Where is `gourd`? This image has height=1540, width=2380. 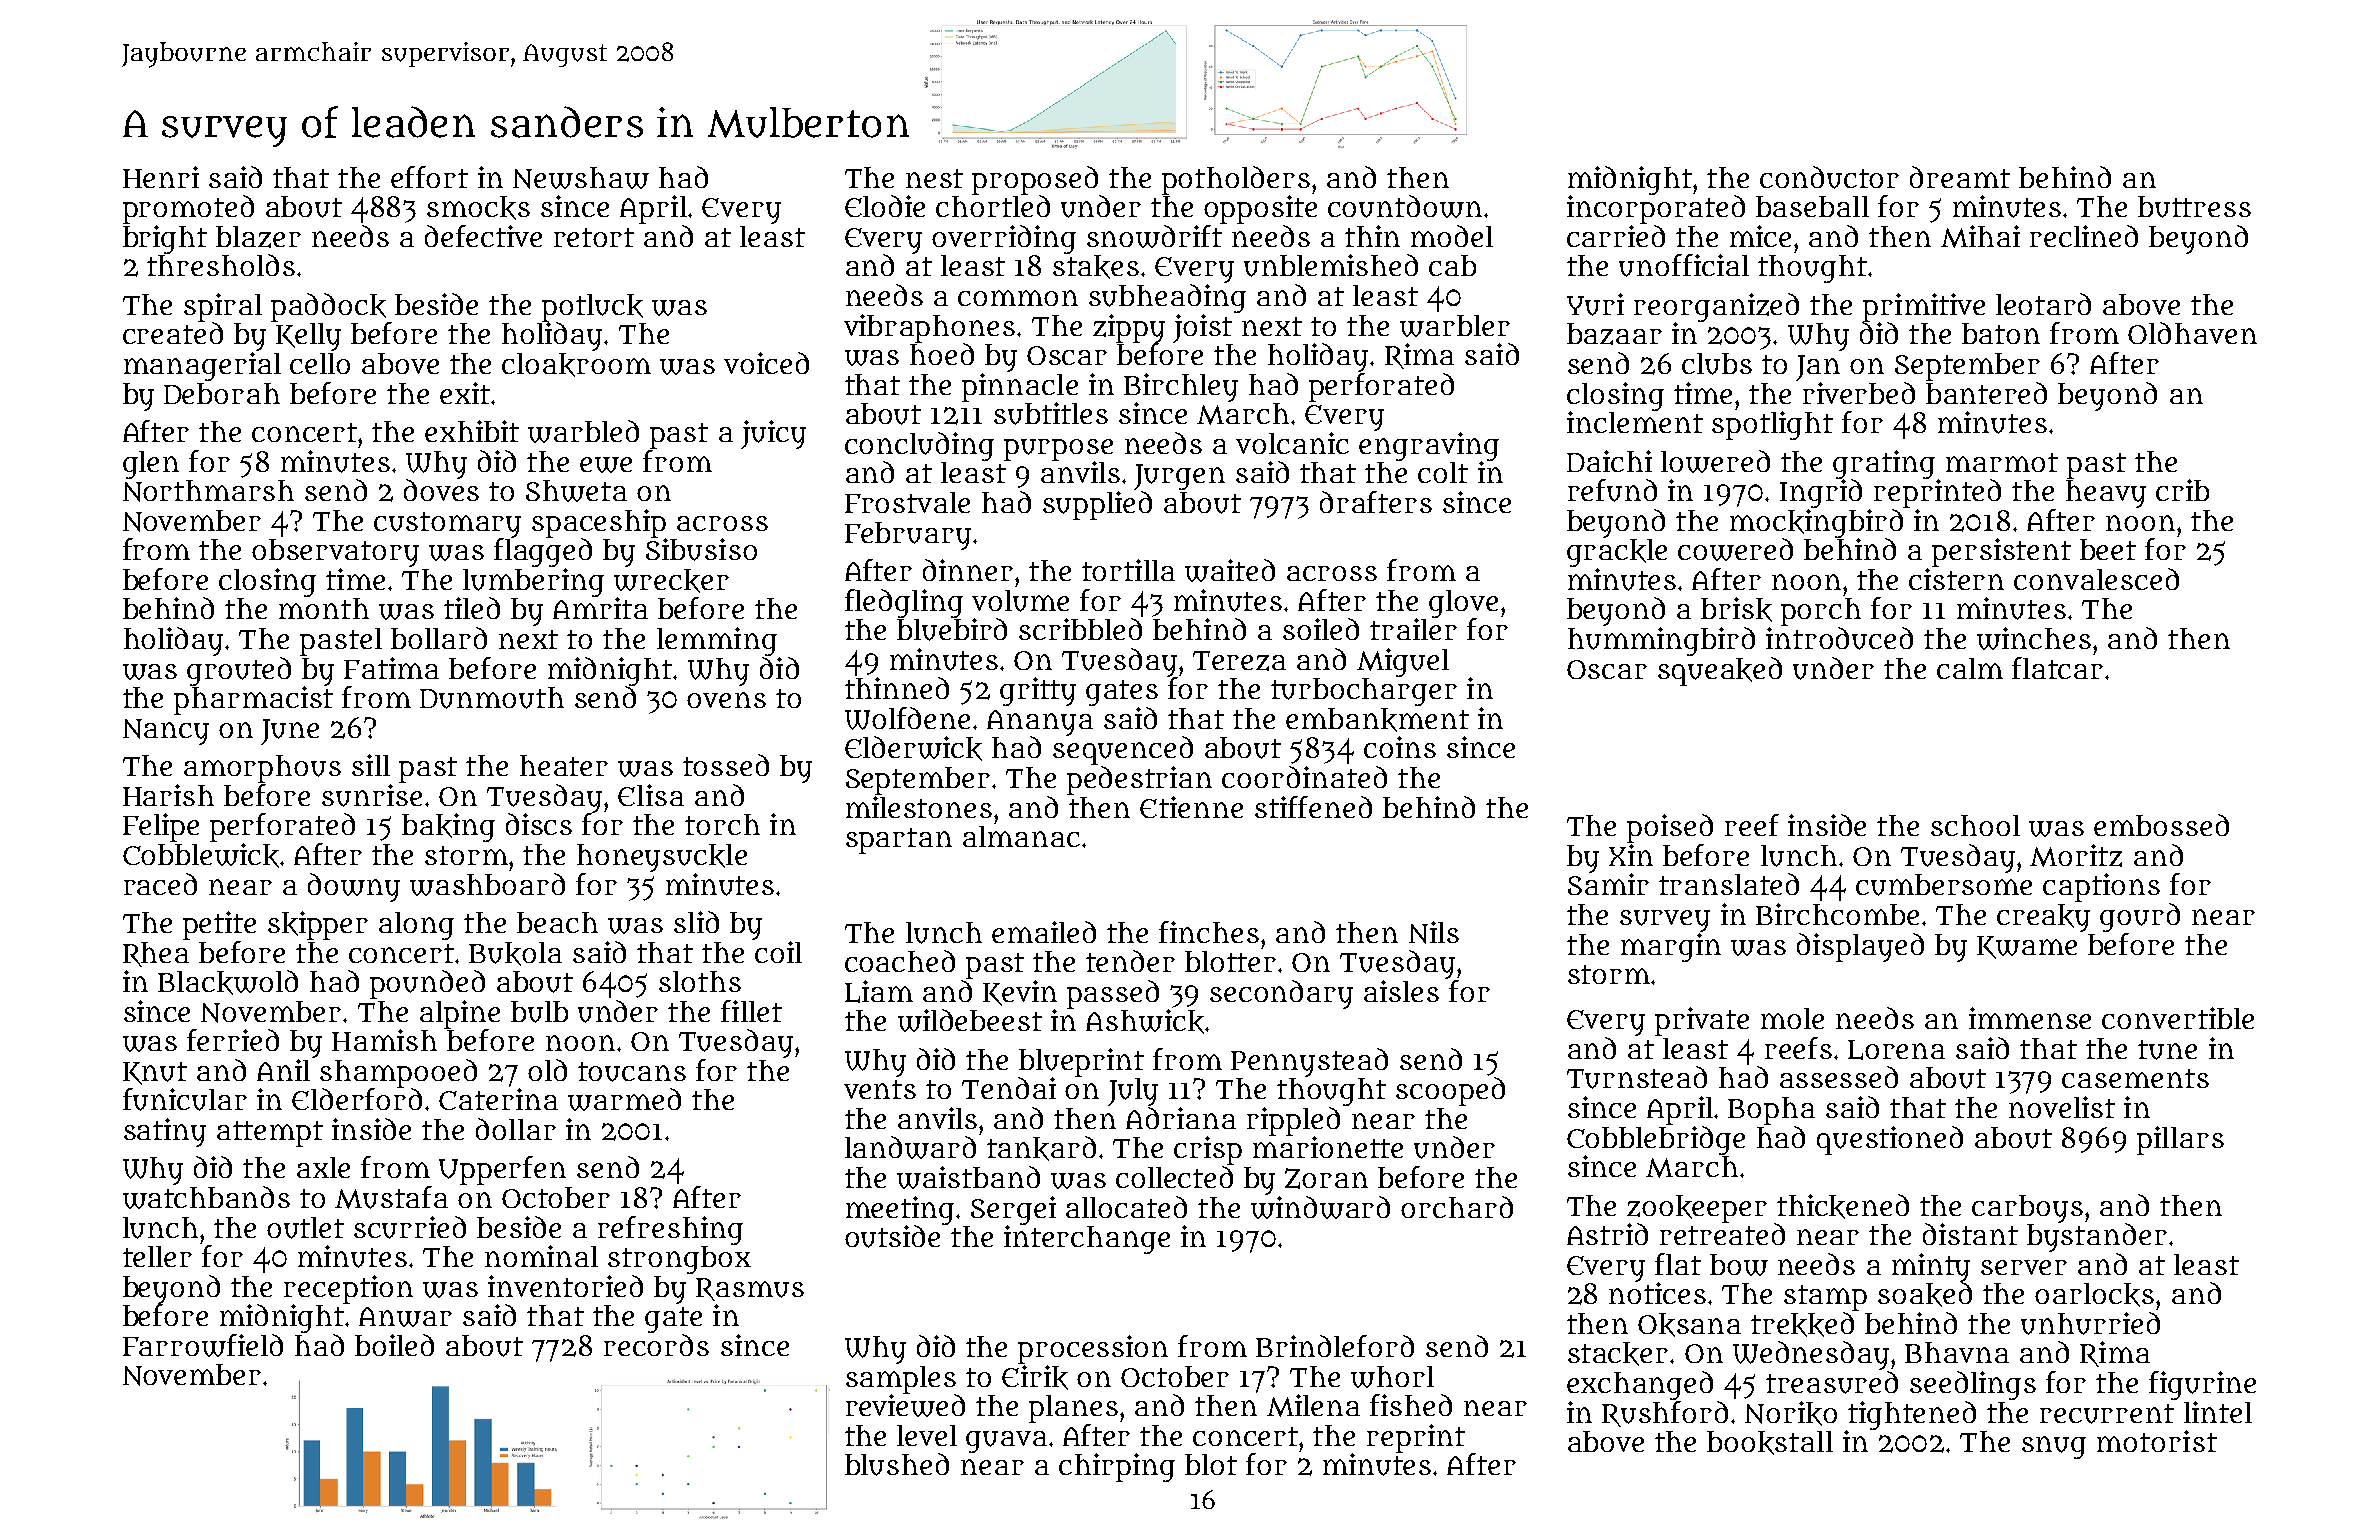
gourd is located at coordinates (2140, 917).
